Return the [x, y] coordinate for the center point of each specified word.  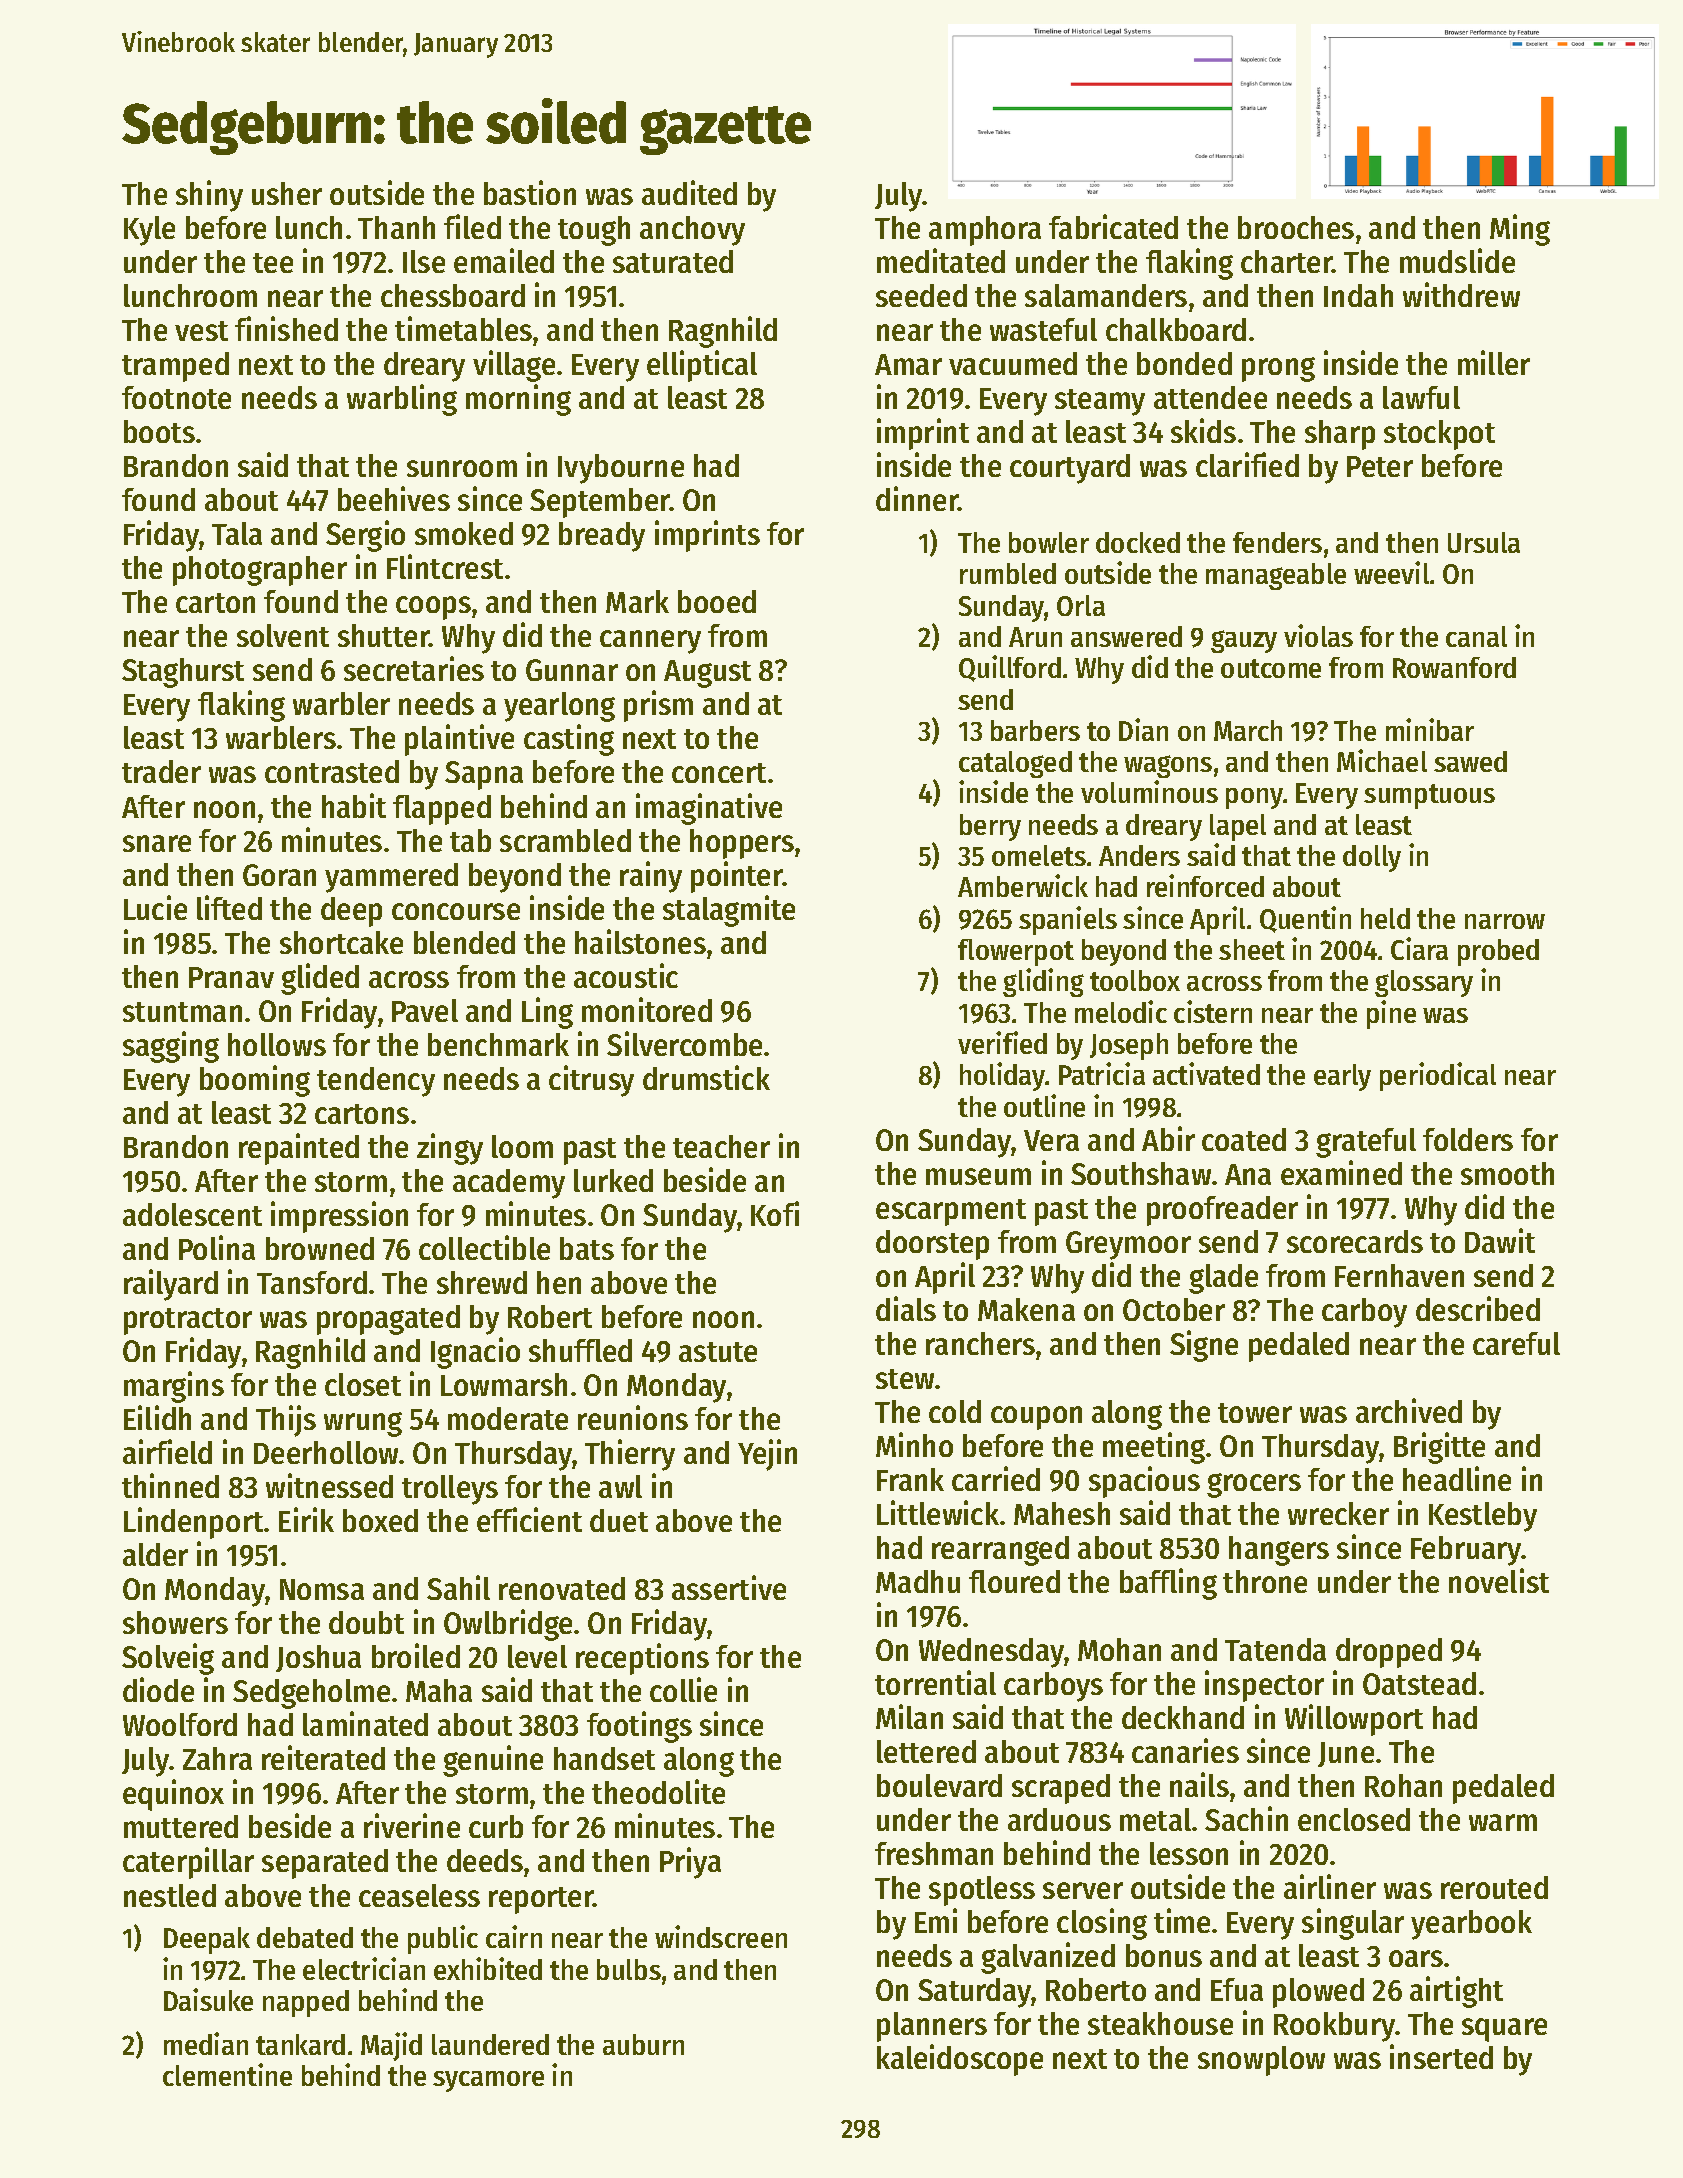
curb [496, 1826]
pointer [737, 877]
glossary [1424, 983]
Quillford [1010, 668]
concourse [456, 911]
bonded [1184, 363]
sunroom [462, 468]
